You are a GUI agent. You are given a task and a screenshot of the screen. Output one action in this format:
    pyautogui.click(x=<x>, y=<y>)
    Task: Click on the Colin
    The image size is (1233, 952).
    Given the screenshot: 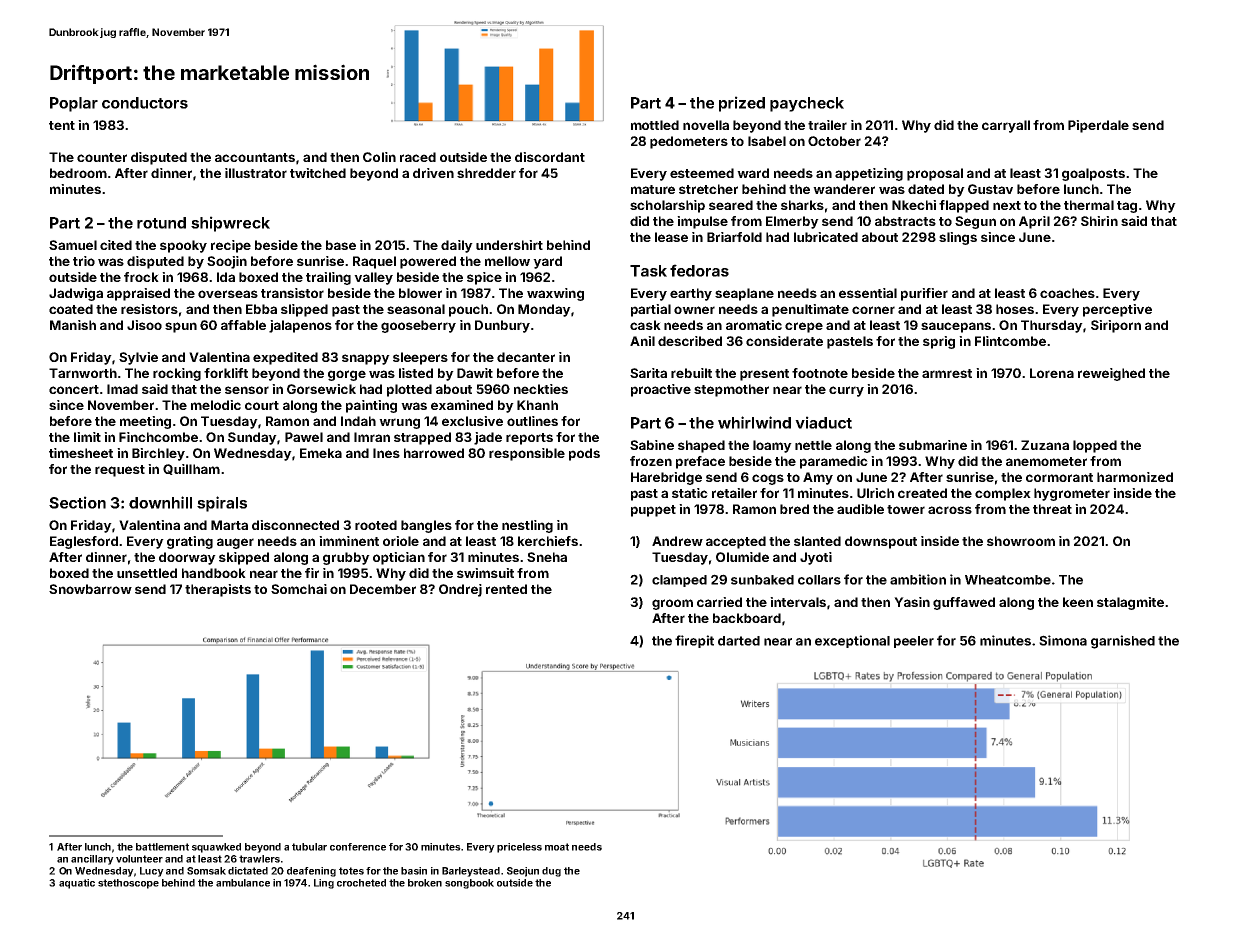 What is the action you would take?
    pyautogui.click(x=379, y=157)
